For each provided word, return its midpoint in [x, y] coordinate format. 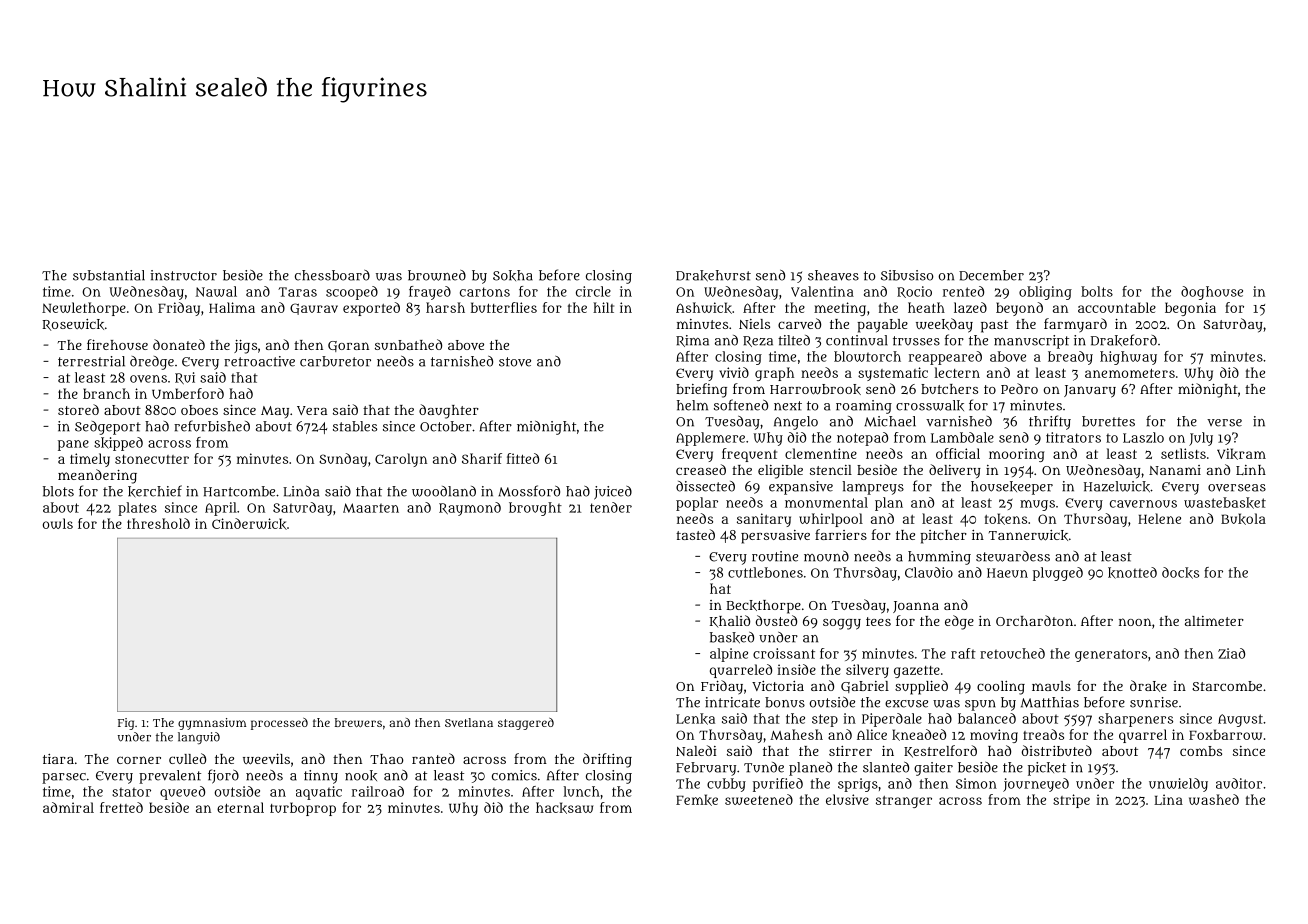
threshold [158, 523]
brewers [358, 722]
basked [732, 637]
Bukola [1243, 519]
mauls [1051, 686]
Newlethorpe [84, 309]
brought [535, 509]
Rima [692, 341]
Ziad [1231, 653]
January [1090, 391]
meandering [97, 476]
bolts [1097, 291]
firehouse [117, 344]
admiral [68, 807]
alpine [729, 655]
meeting [840, 309]
